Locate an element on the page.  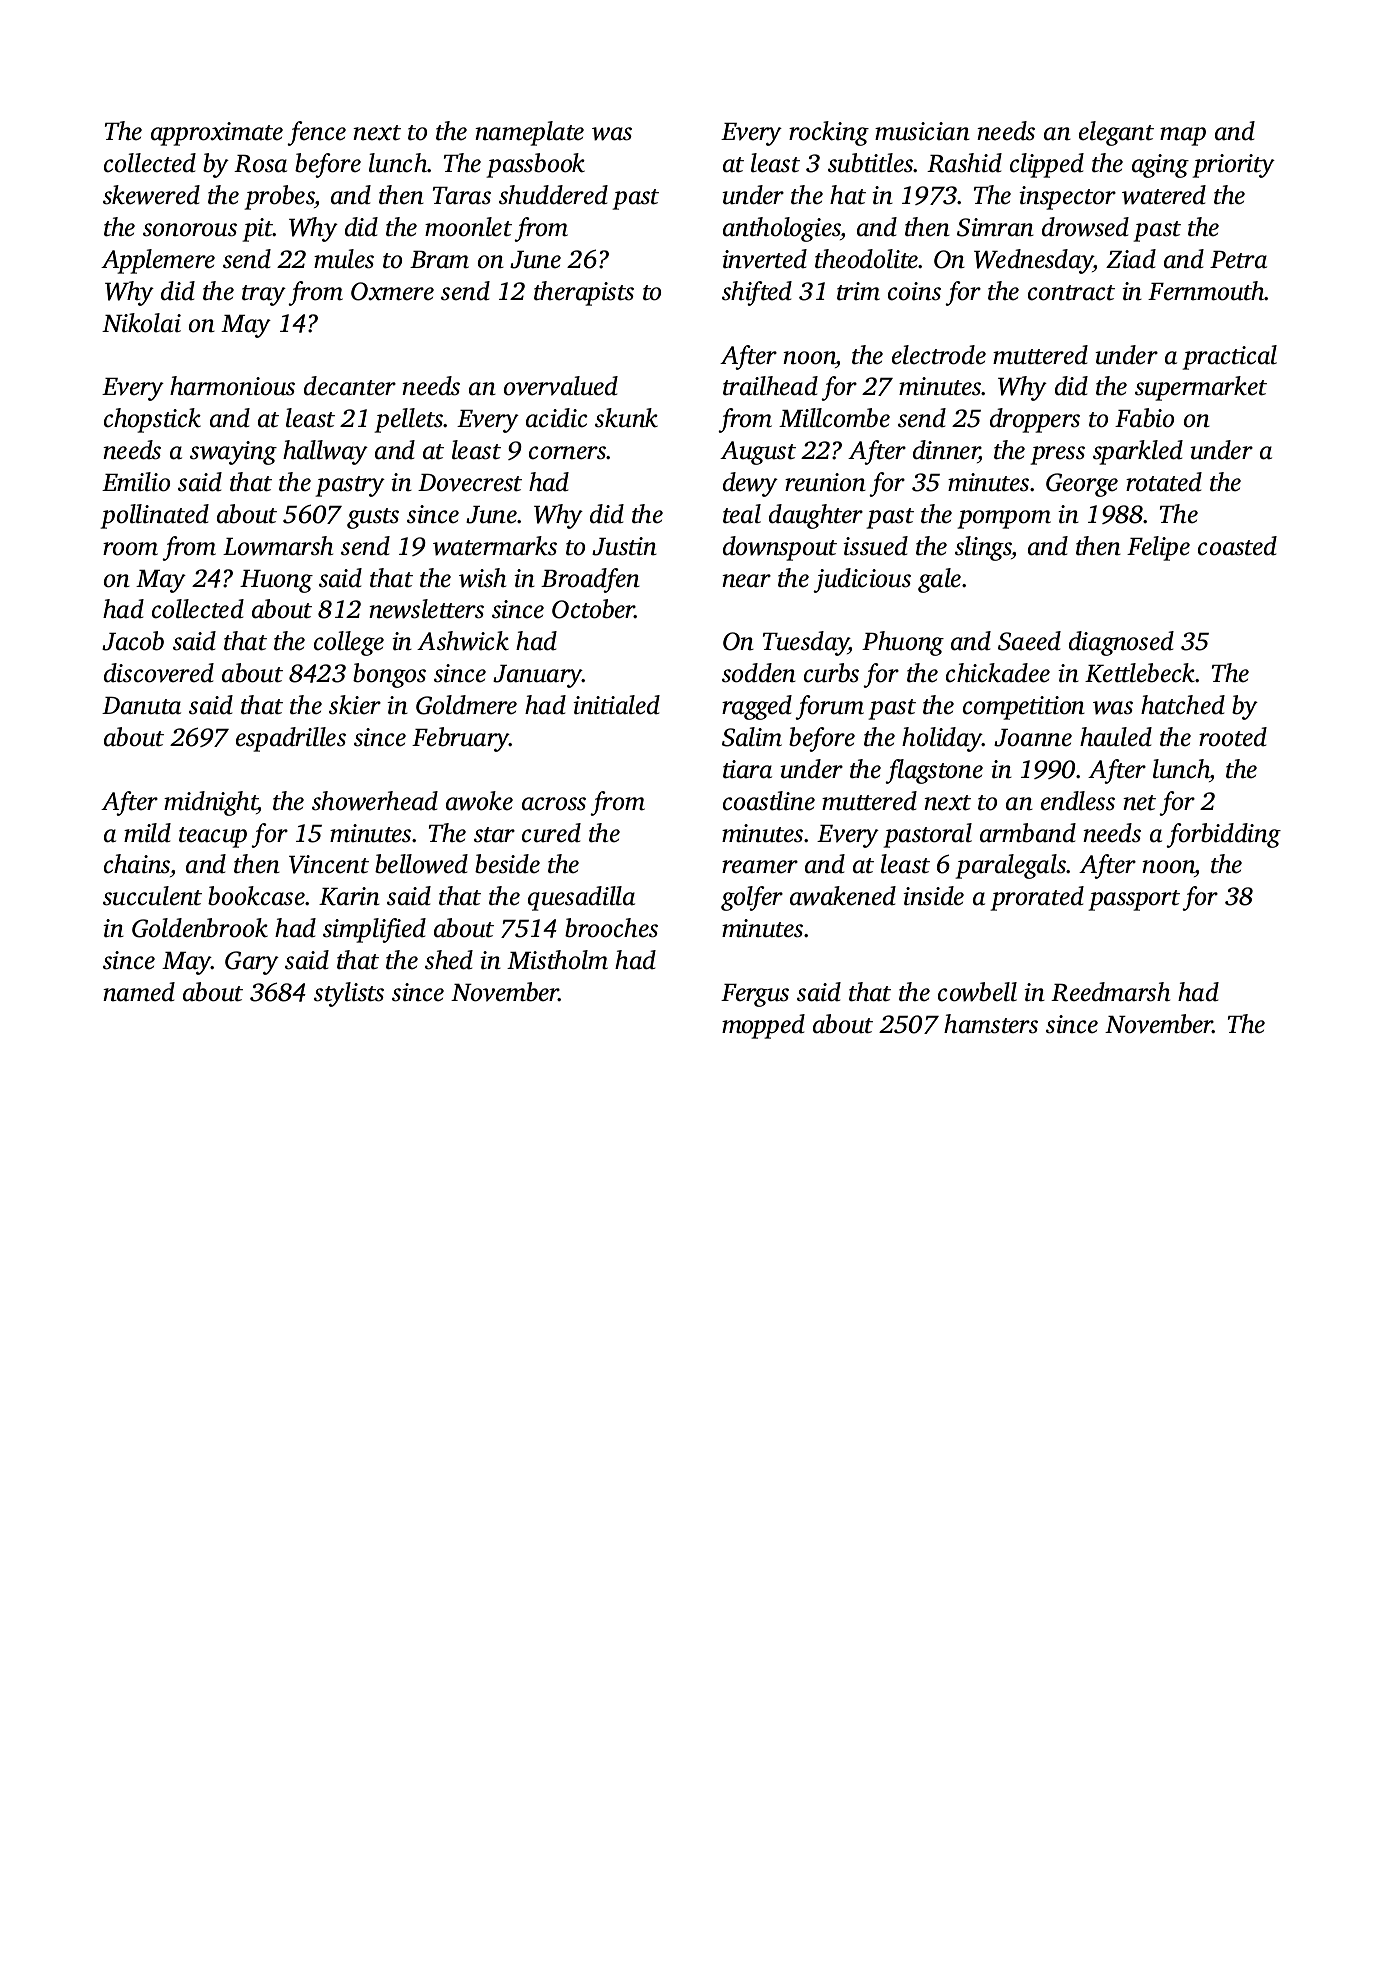
map is located at coordinates (1183, 136).
